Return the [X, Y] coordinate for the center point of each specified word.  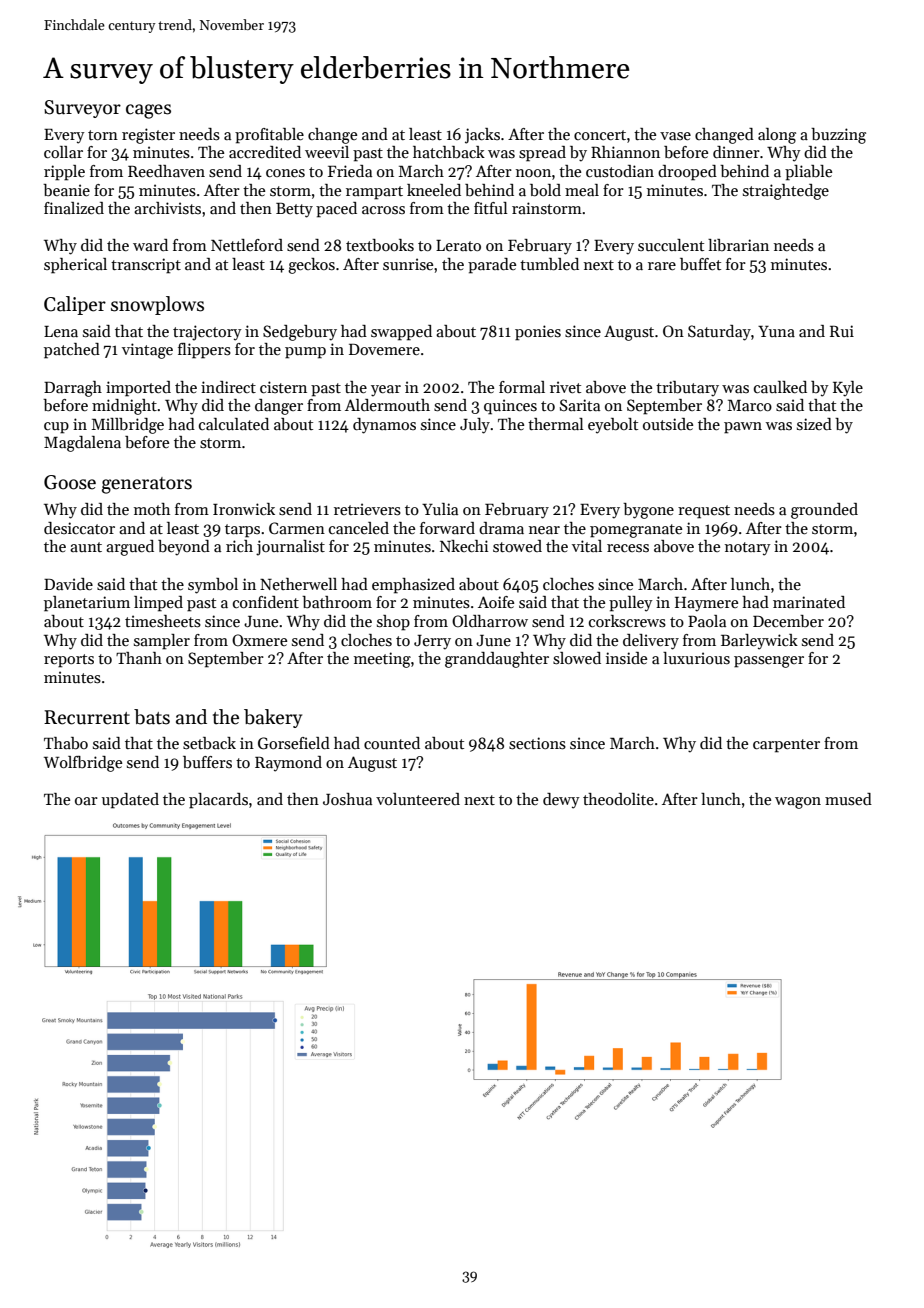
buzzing [838, 136]
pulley [631, 604]
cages [148, 111]
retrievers [367, 509]
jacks [482, 136]
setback [209, 743]
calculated [234, 424]
